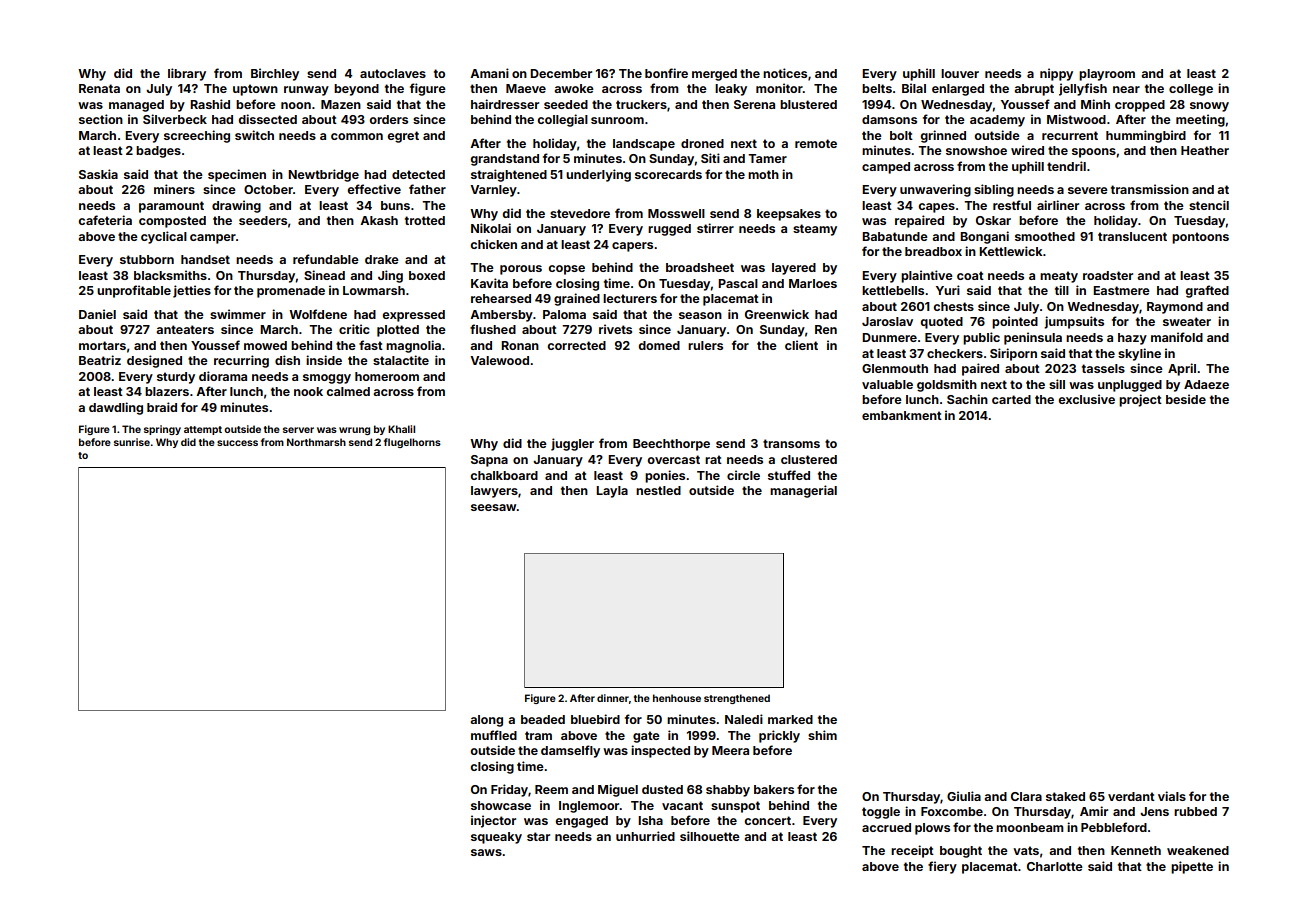  Describe the element at coordinates (491, 228) in the document. I see `Nikolai` at that location.
